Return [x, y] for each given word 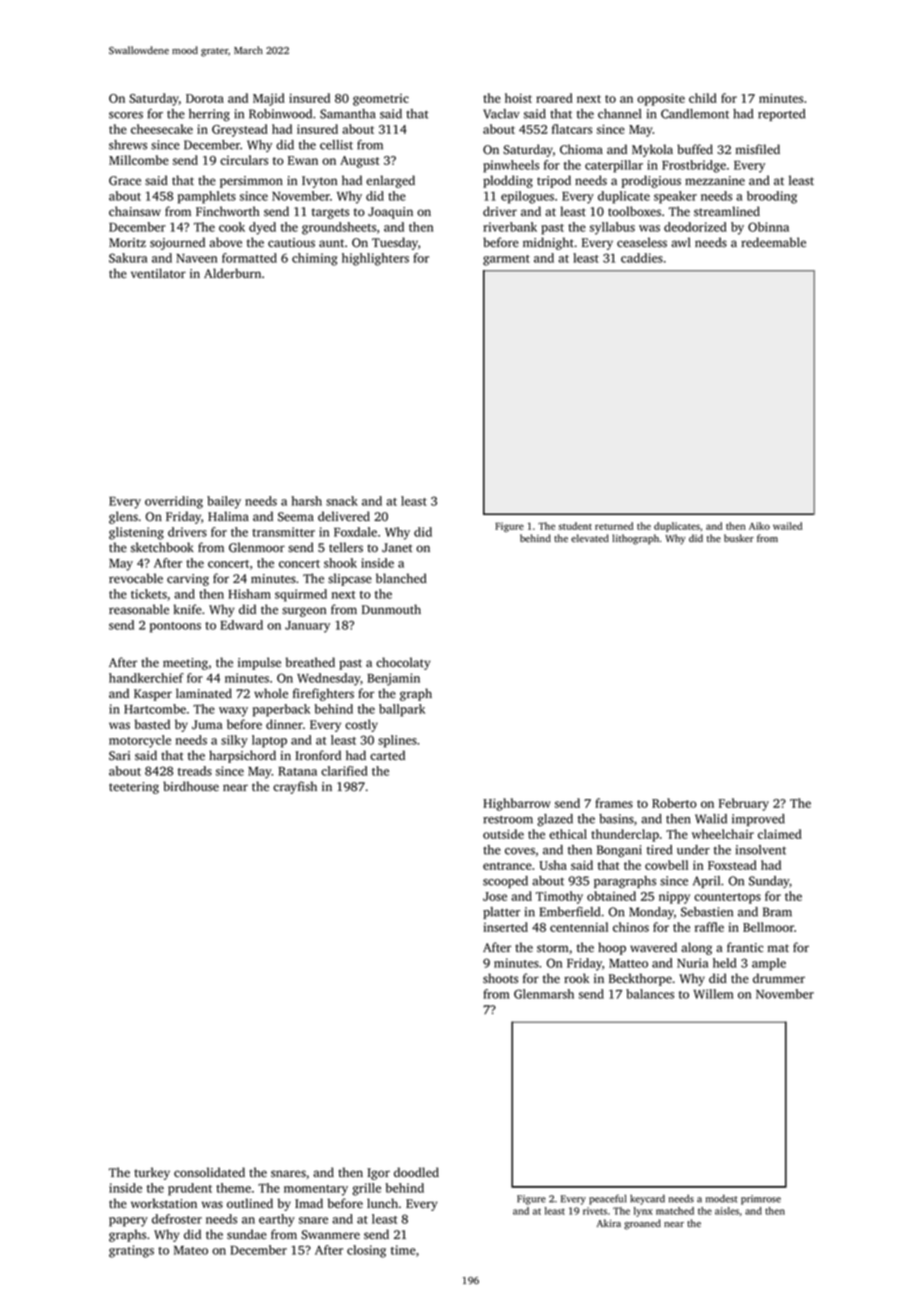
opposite [661, 99]
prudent [190, 1189]
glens [123, 517]
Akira [609, 1223]
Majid [269, 99]
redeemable [773, 242]
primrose [761, 1200]
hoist [518, 98]
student [575, 526]
